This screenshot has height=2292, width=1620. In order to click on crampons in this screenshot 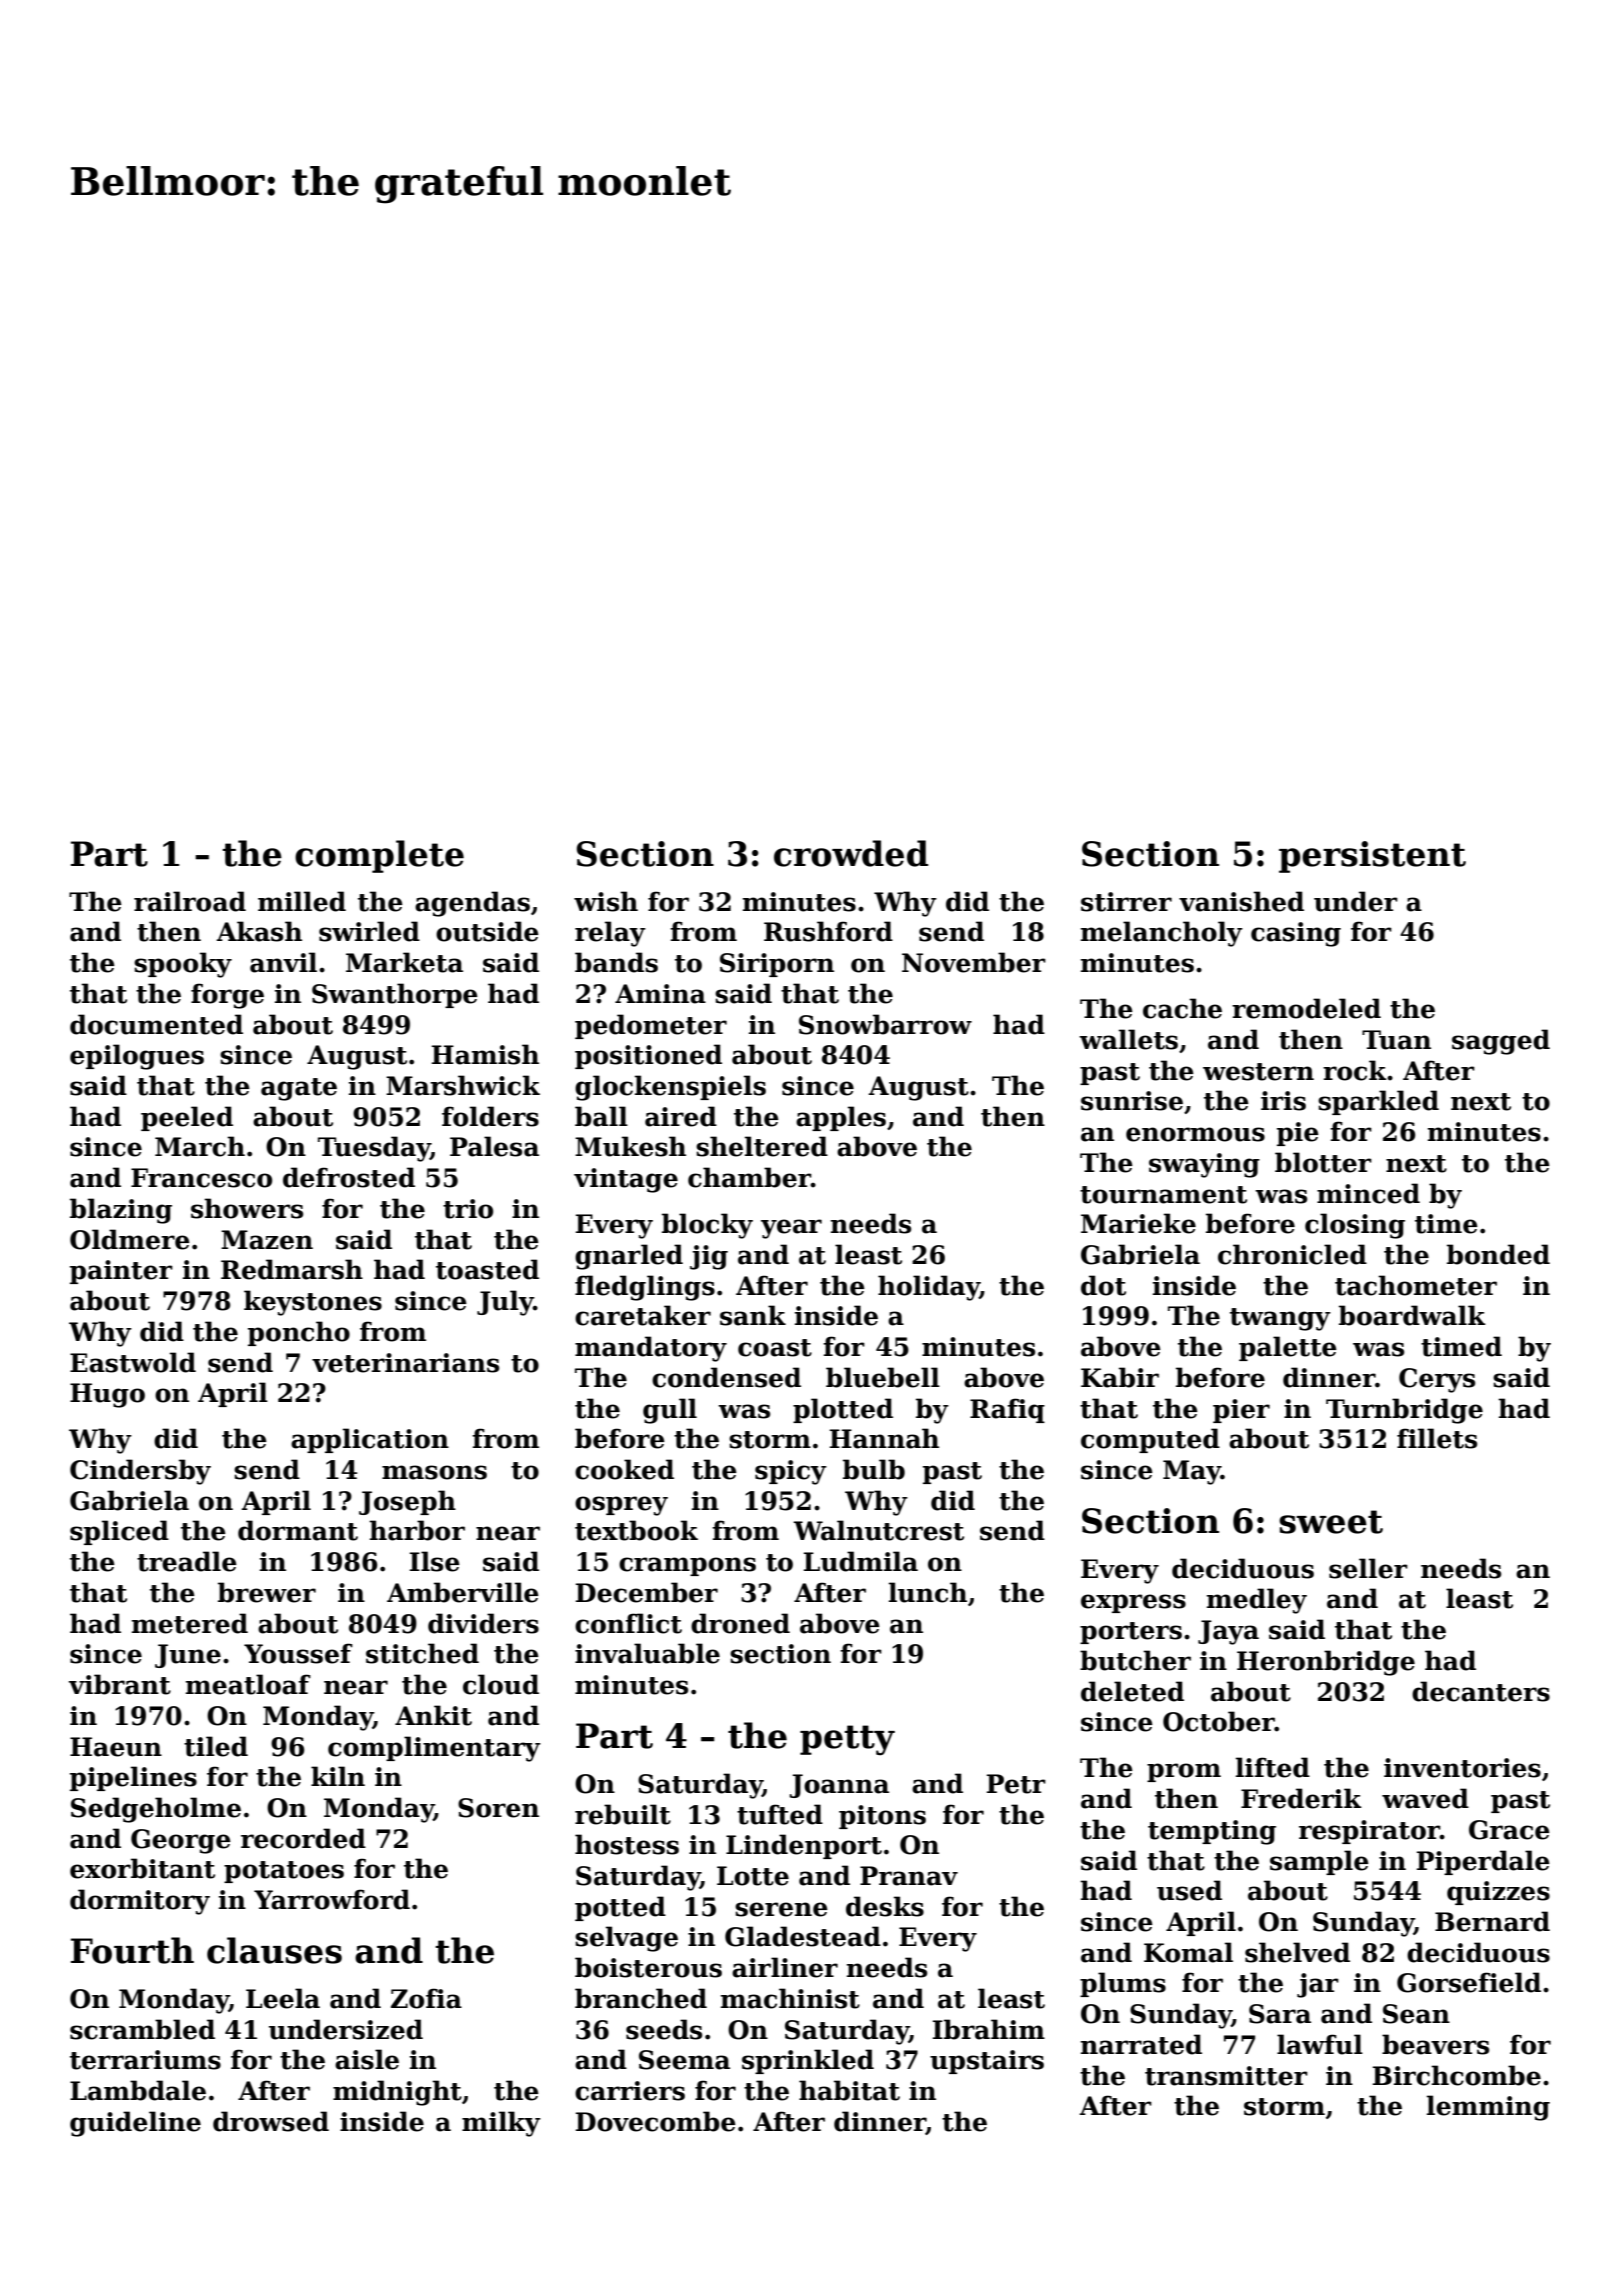, I will do `click(687, 1566)`.
